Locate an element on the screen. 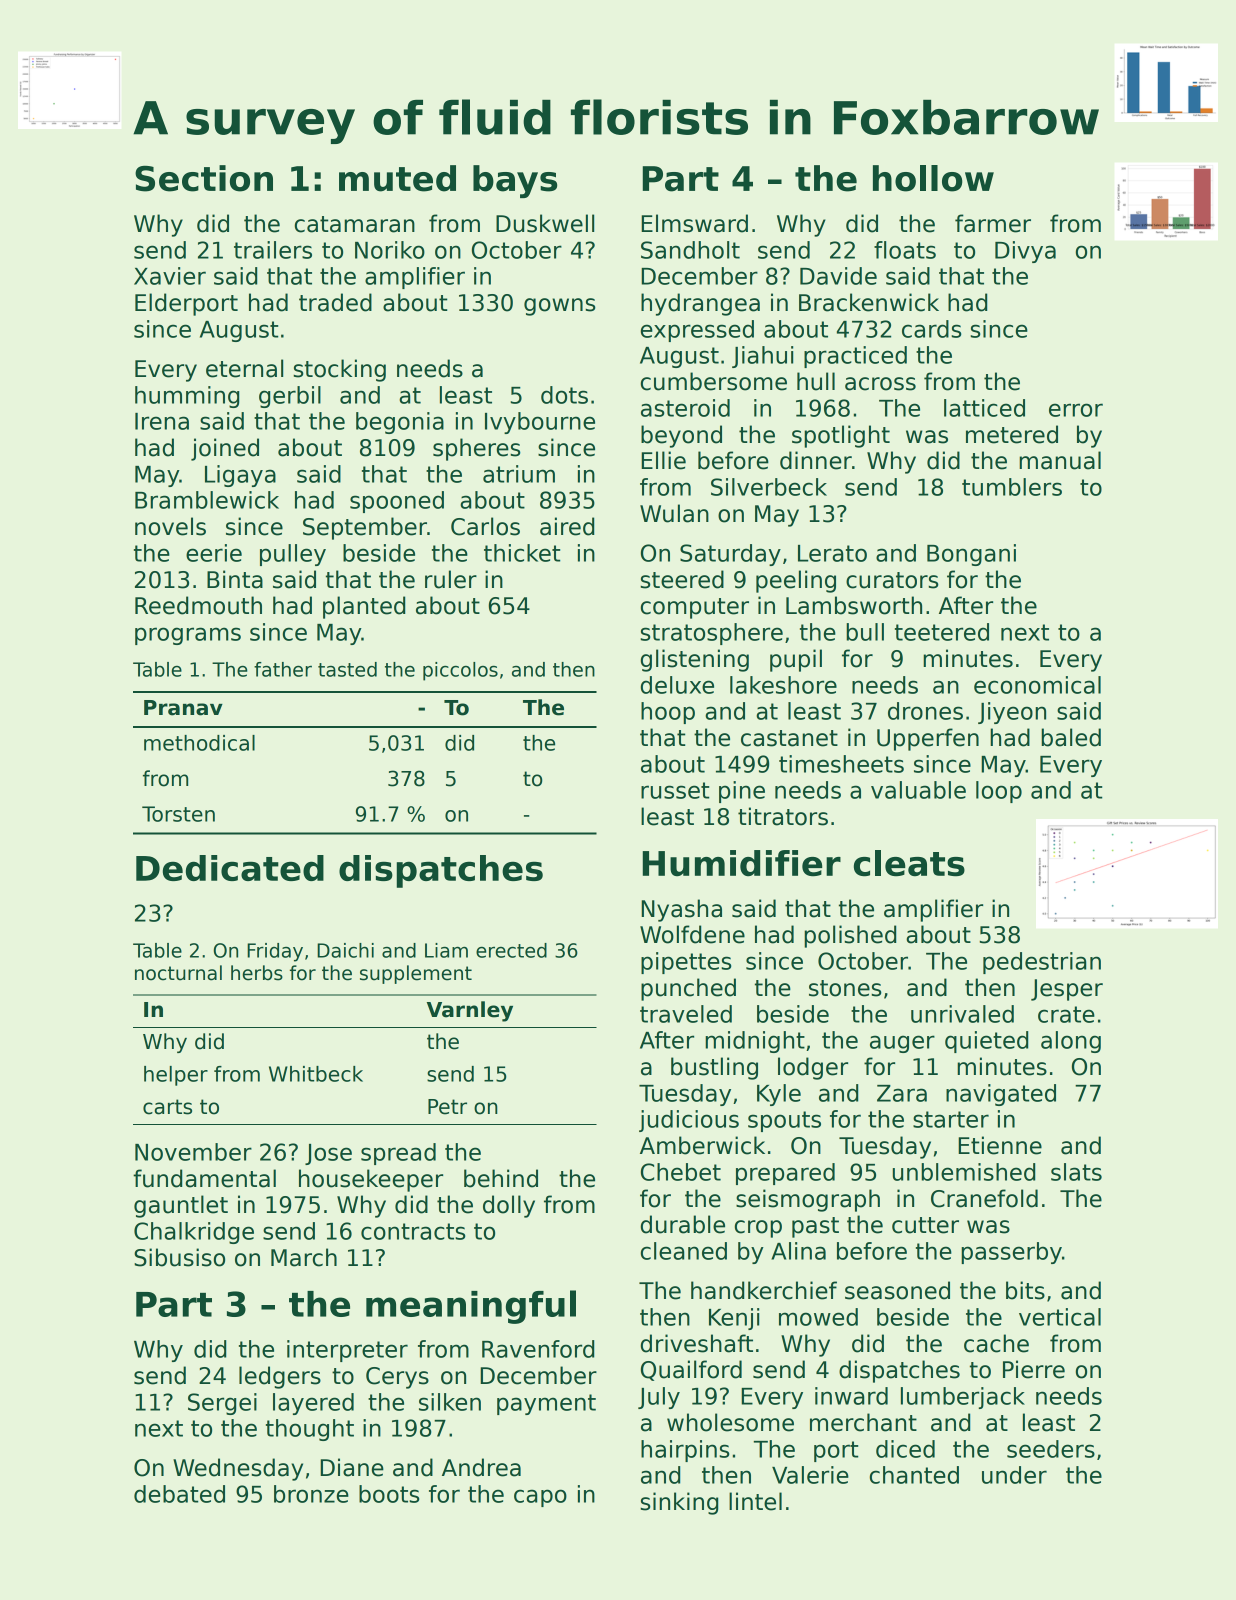 Image resolution: width=1236 pixels, height=1600 pixels. piccolos is located at coordinates (460, 671).
